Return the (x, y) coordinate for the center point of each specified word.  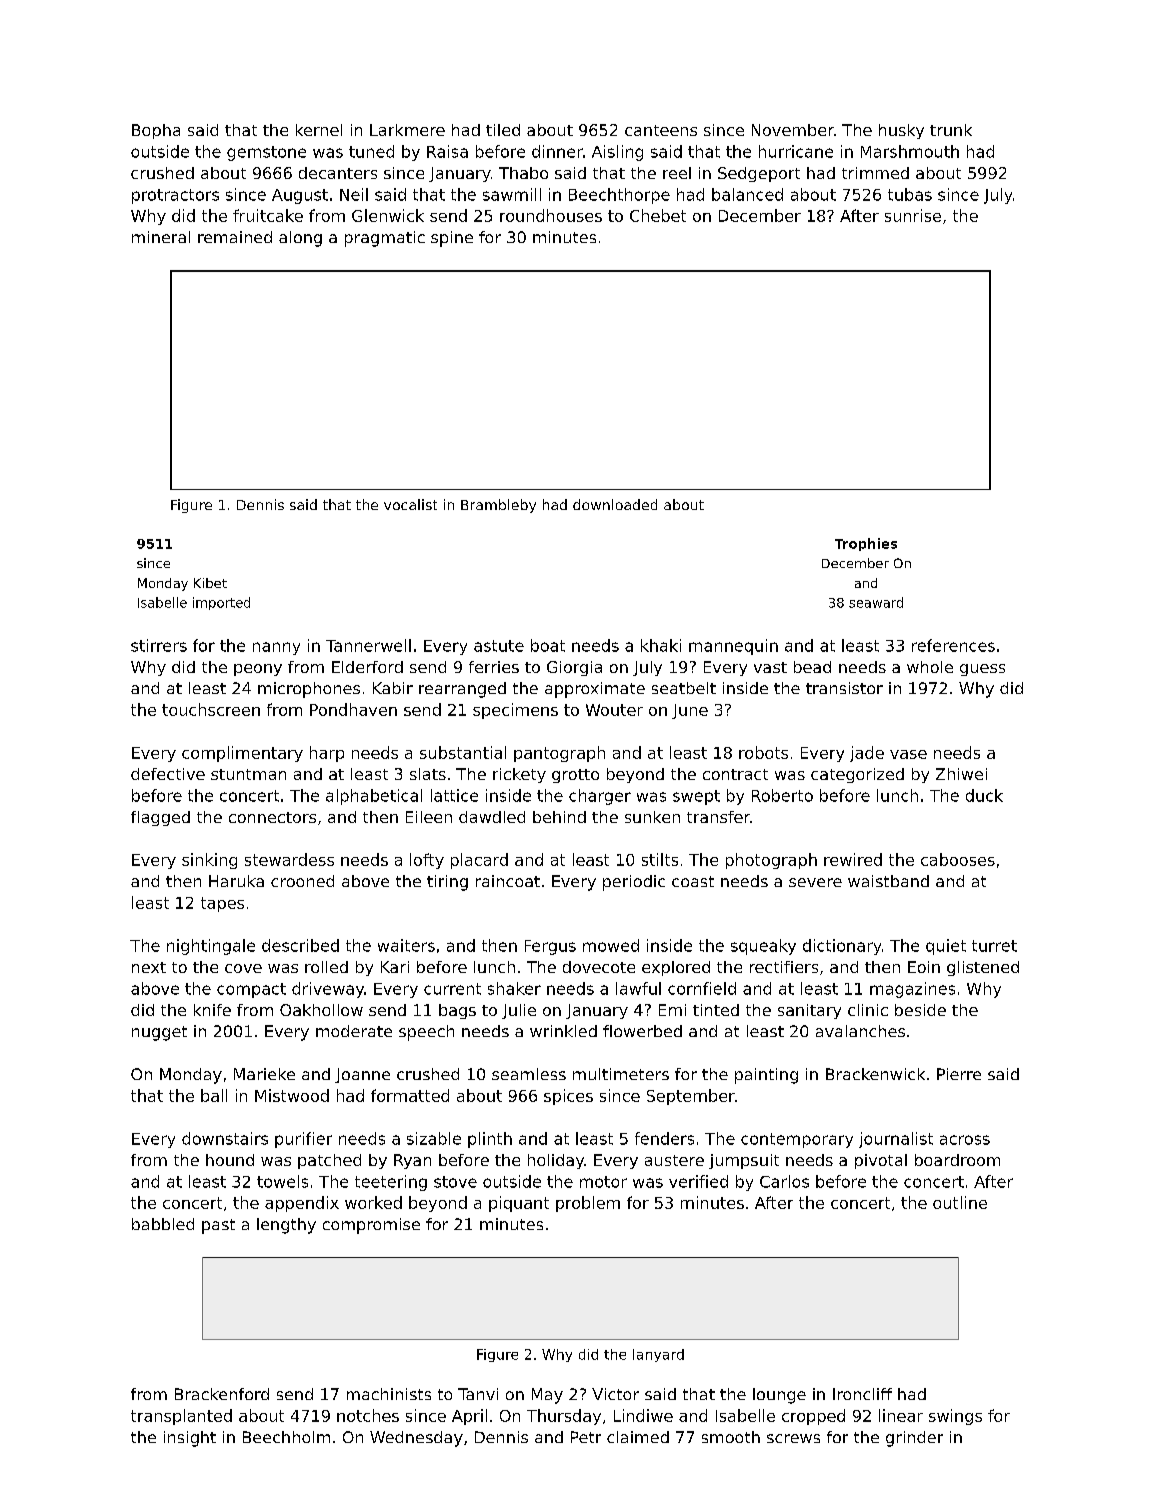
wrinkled (563, 1031)
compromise (371, 1226)
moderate (354, 1031)
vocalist (410, 504)
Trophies (866, 544)
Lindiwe (643, 1415)
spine (452, 239)
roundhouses (551, 215)
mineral (161, 237)
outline (960, 1202)
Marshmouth (910, 151)
